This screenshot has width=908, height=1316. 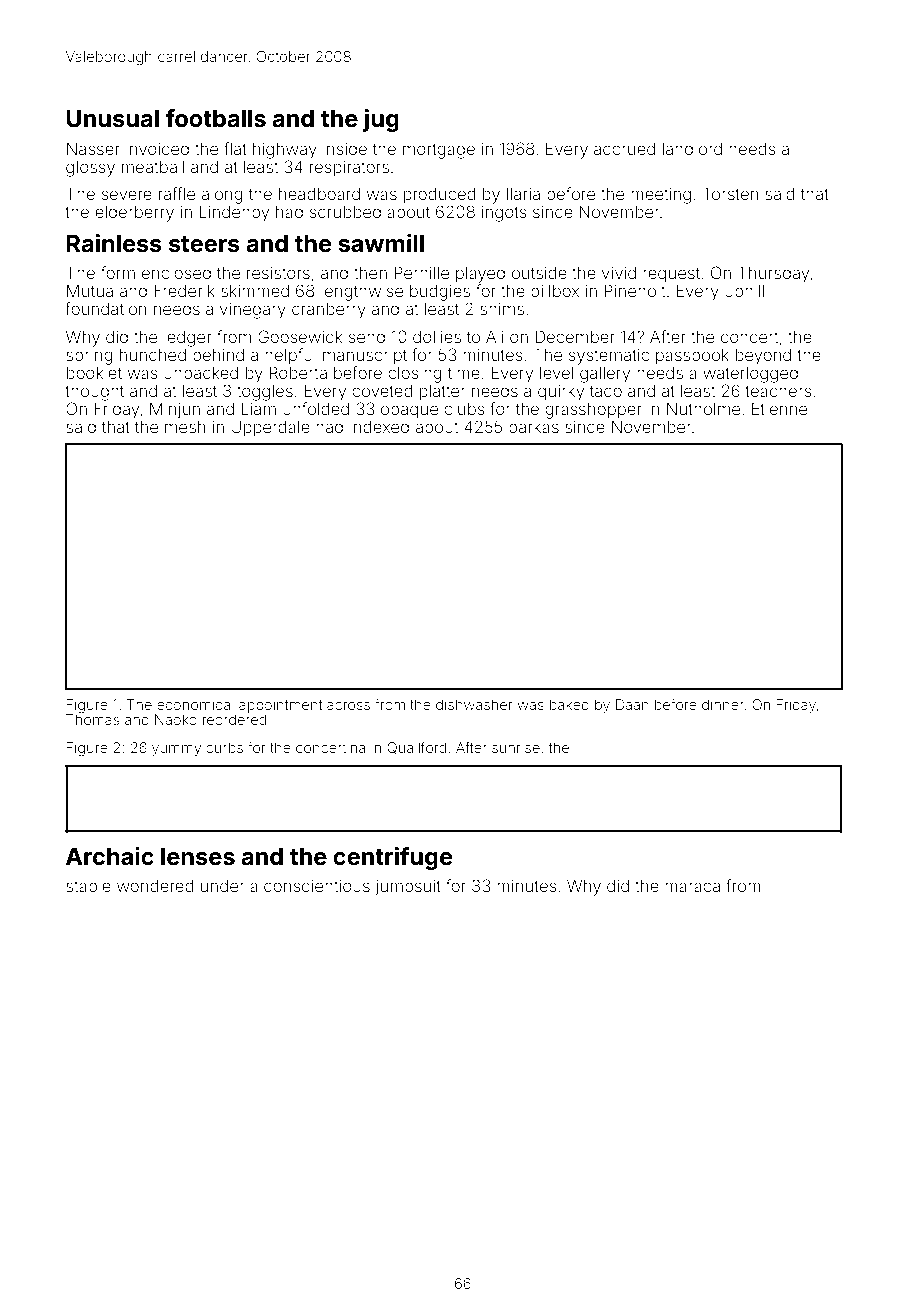 I want to click on across, so click(x=348, y=706).
